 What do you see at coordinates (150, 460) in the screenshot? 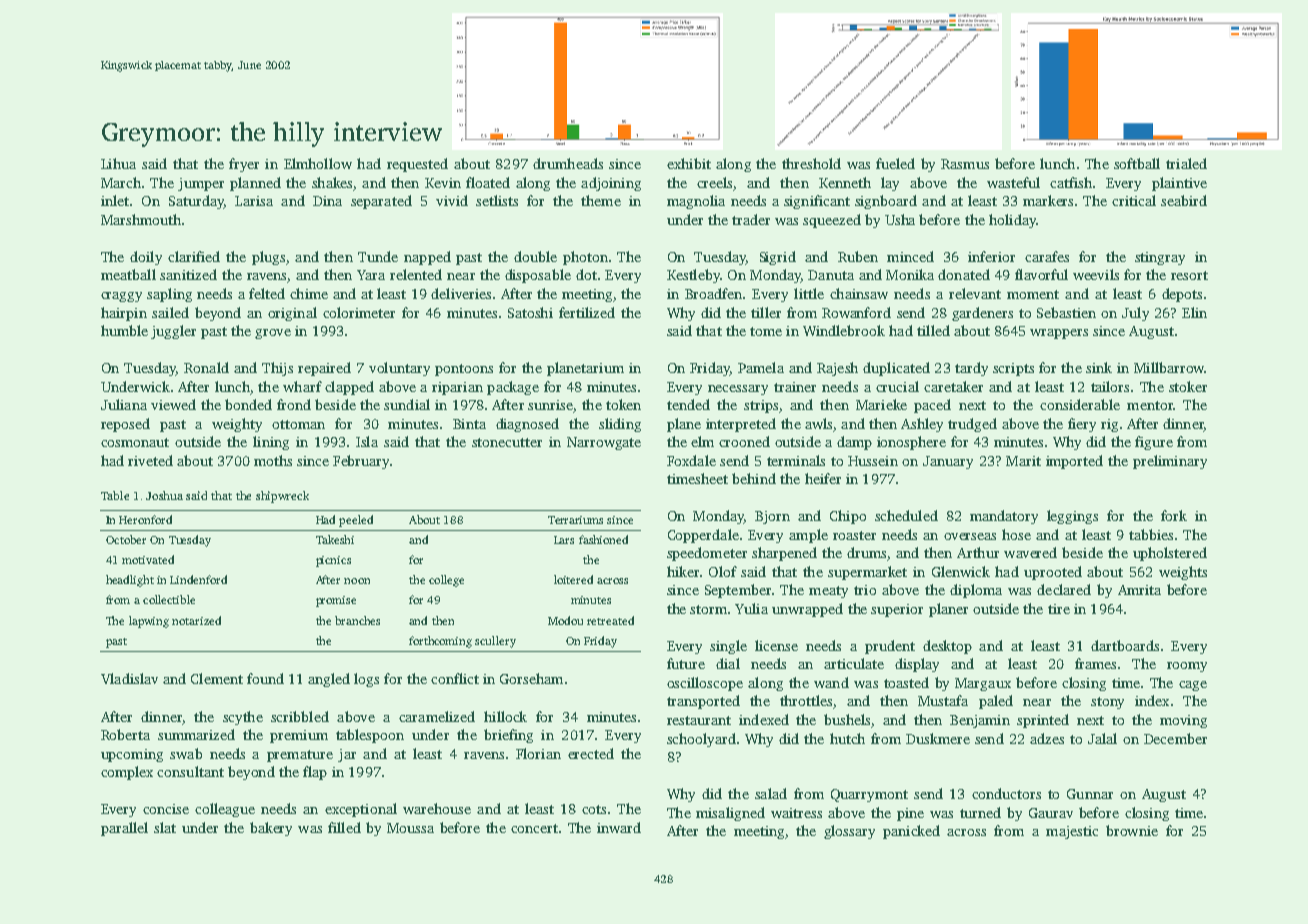
I see `riveted` at bounding box center [150, 460].
